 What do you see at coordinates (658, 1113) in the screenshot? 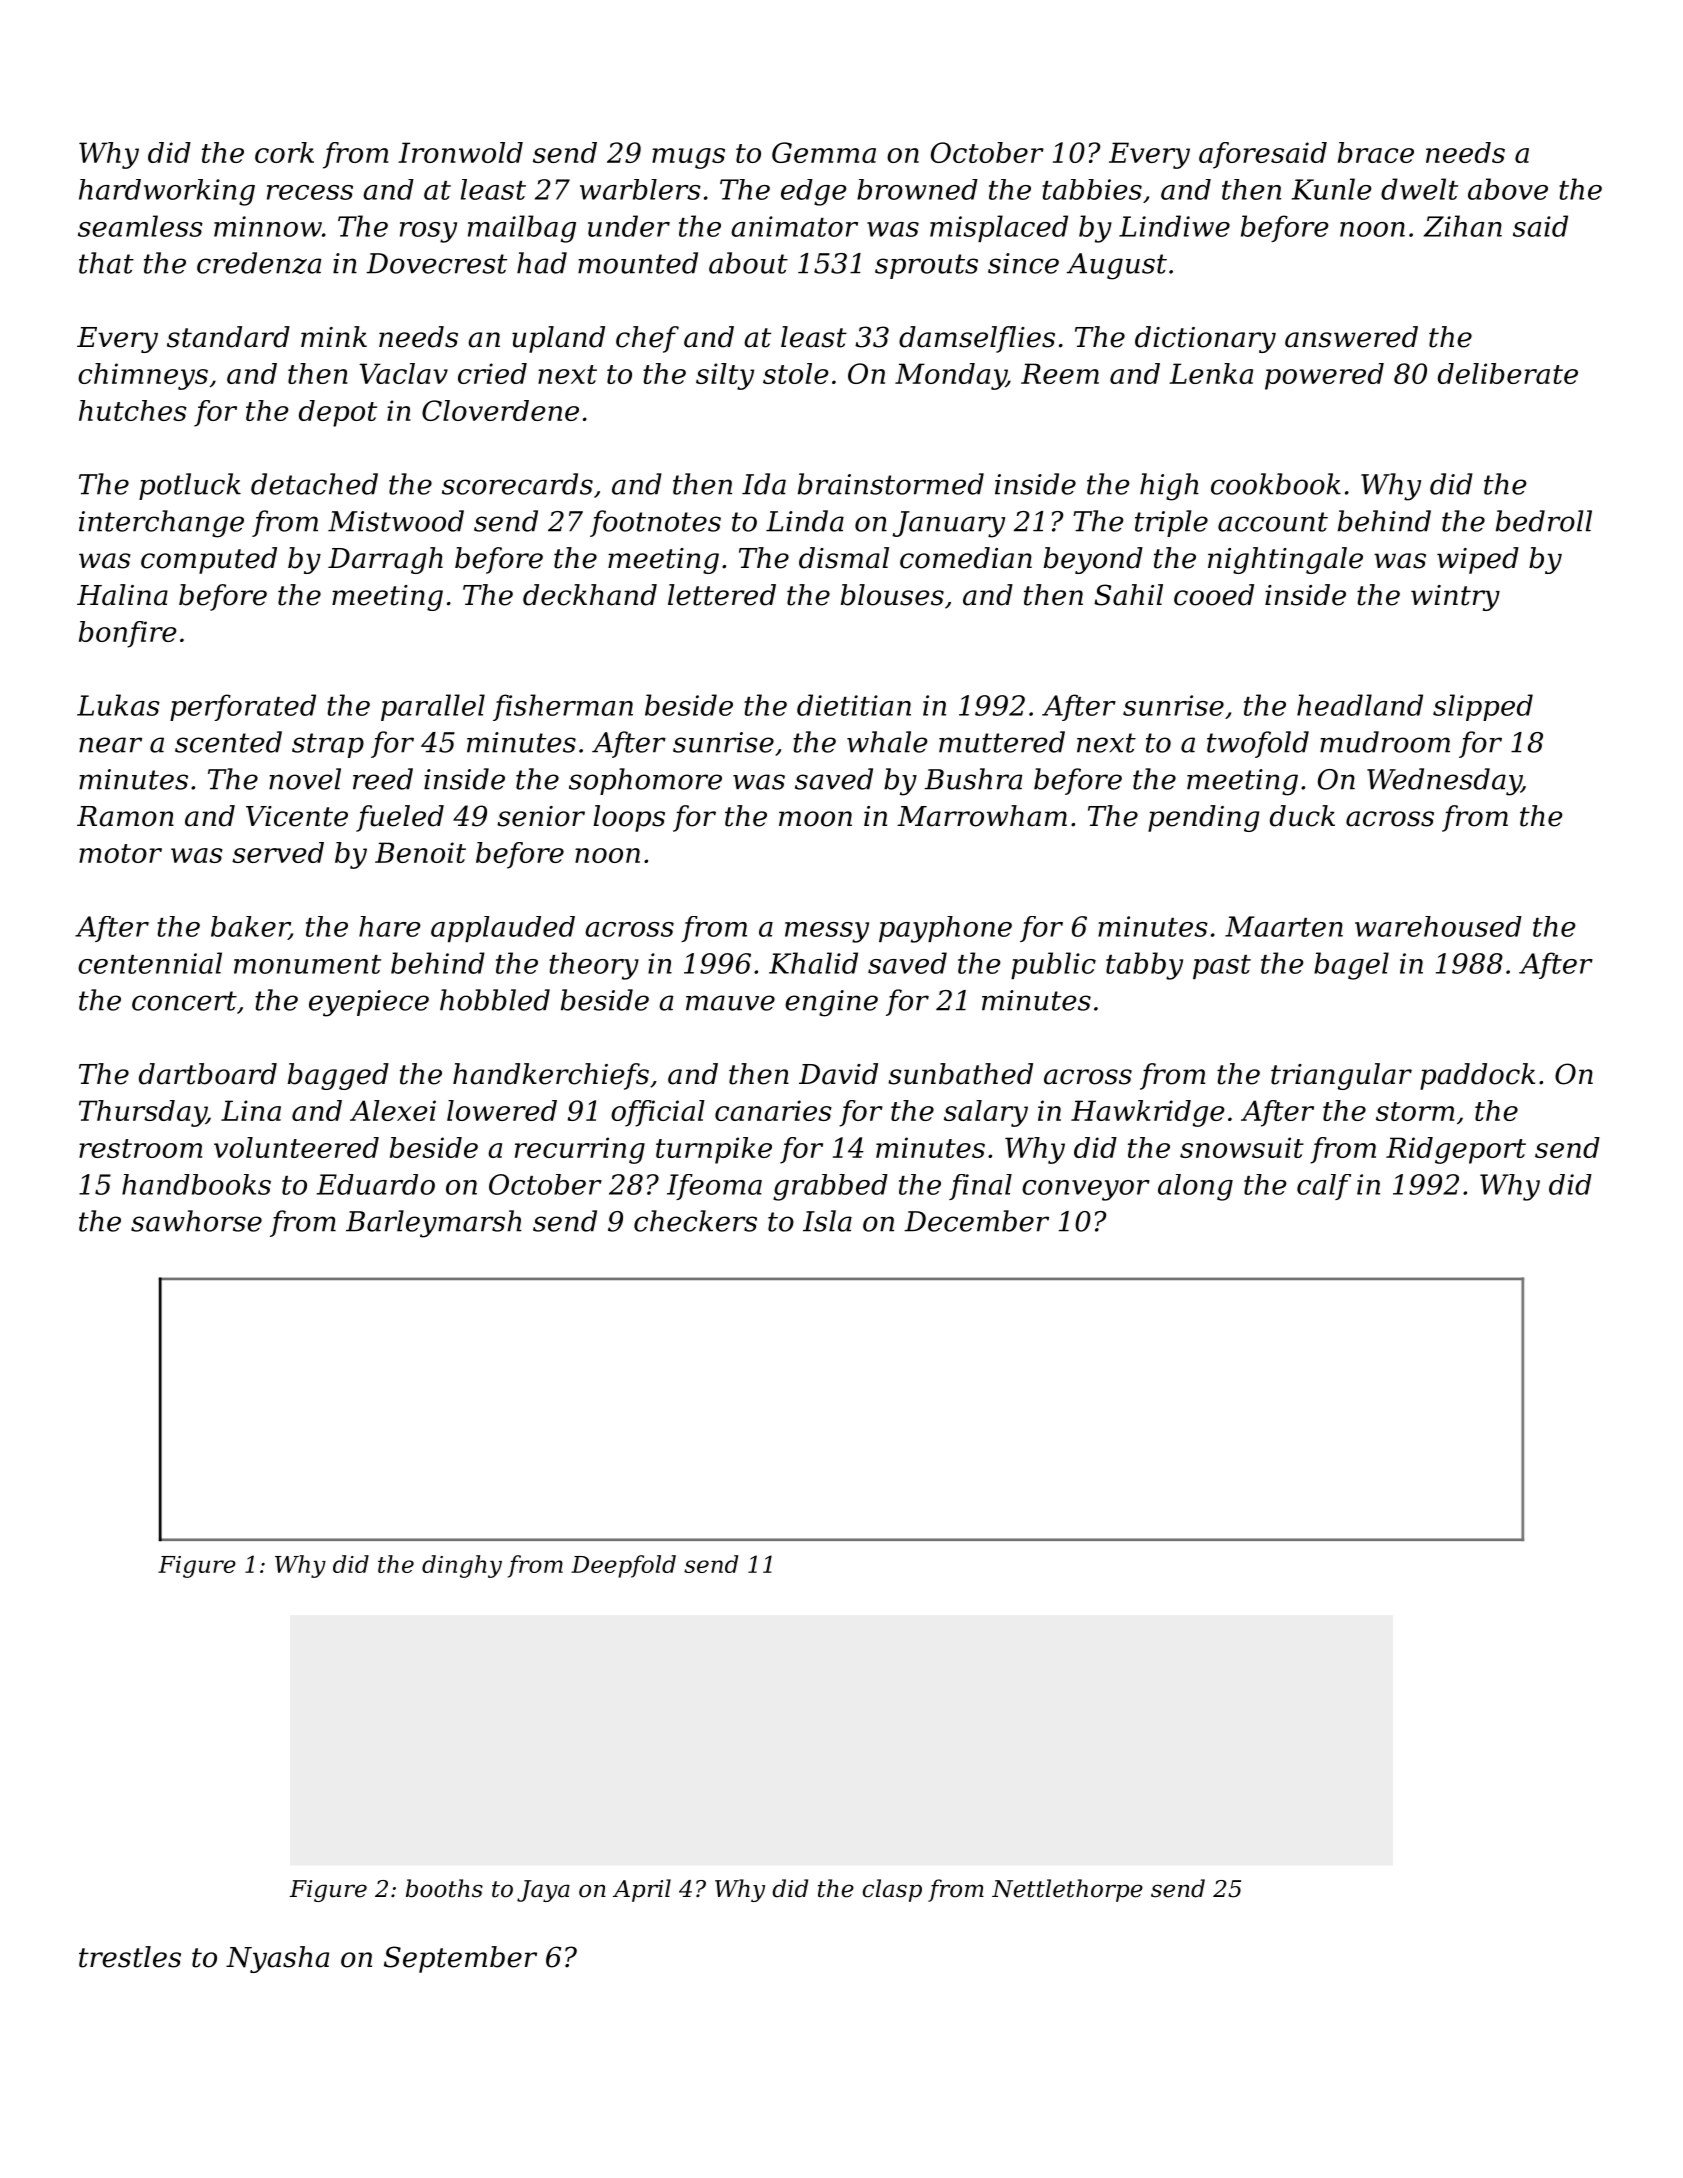
I see `official` at bounding box center [658, 1113].
